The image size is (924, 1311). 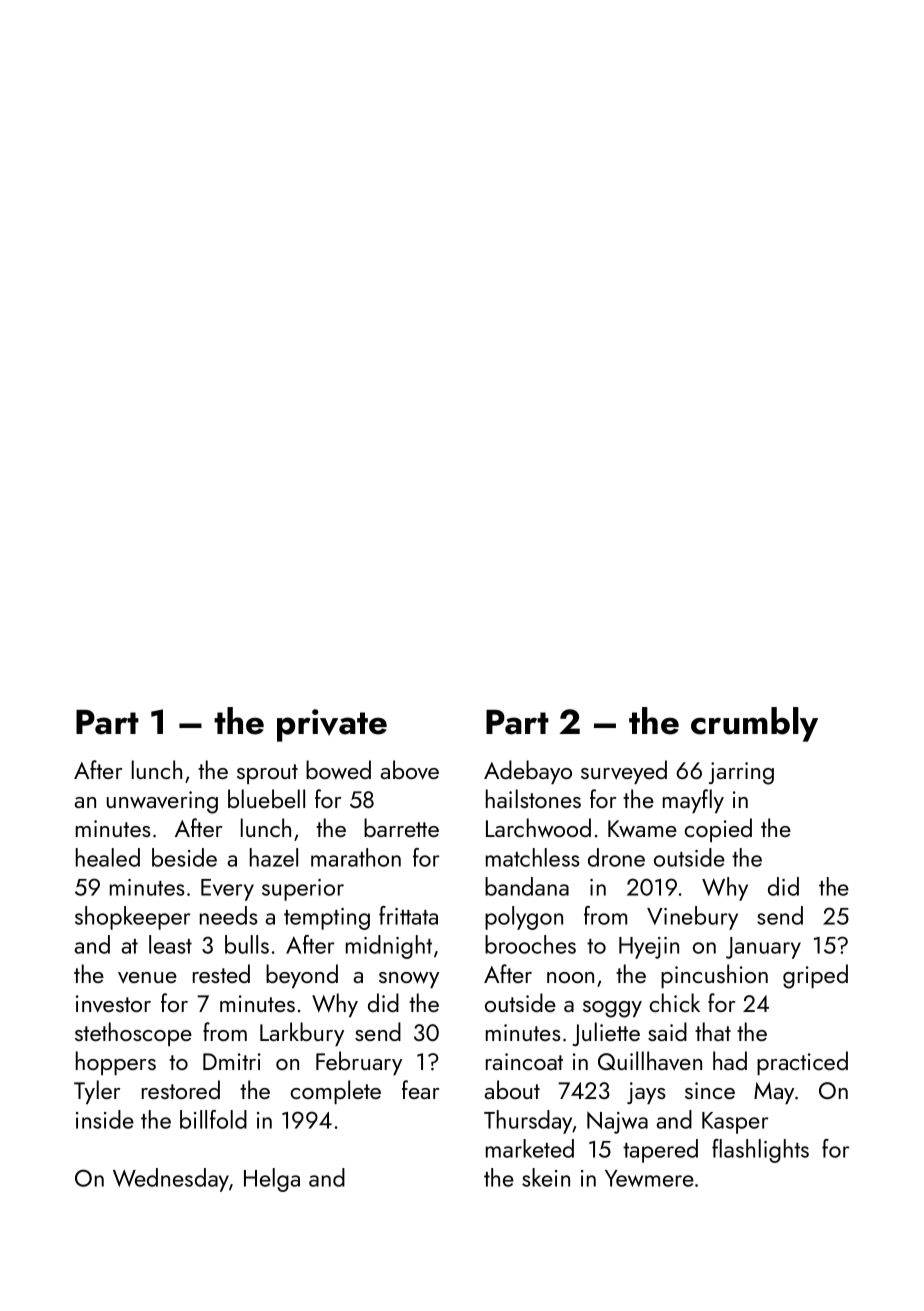 I want to click on pincushion, so click(x=714, y=976).
